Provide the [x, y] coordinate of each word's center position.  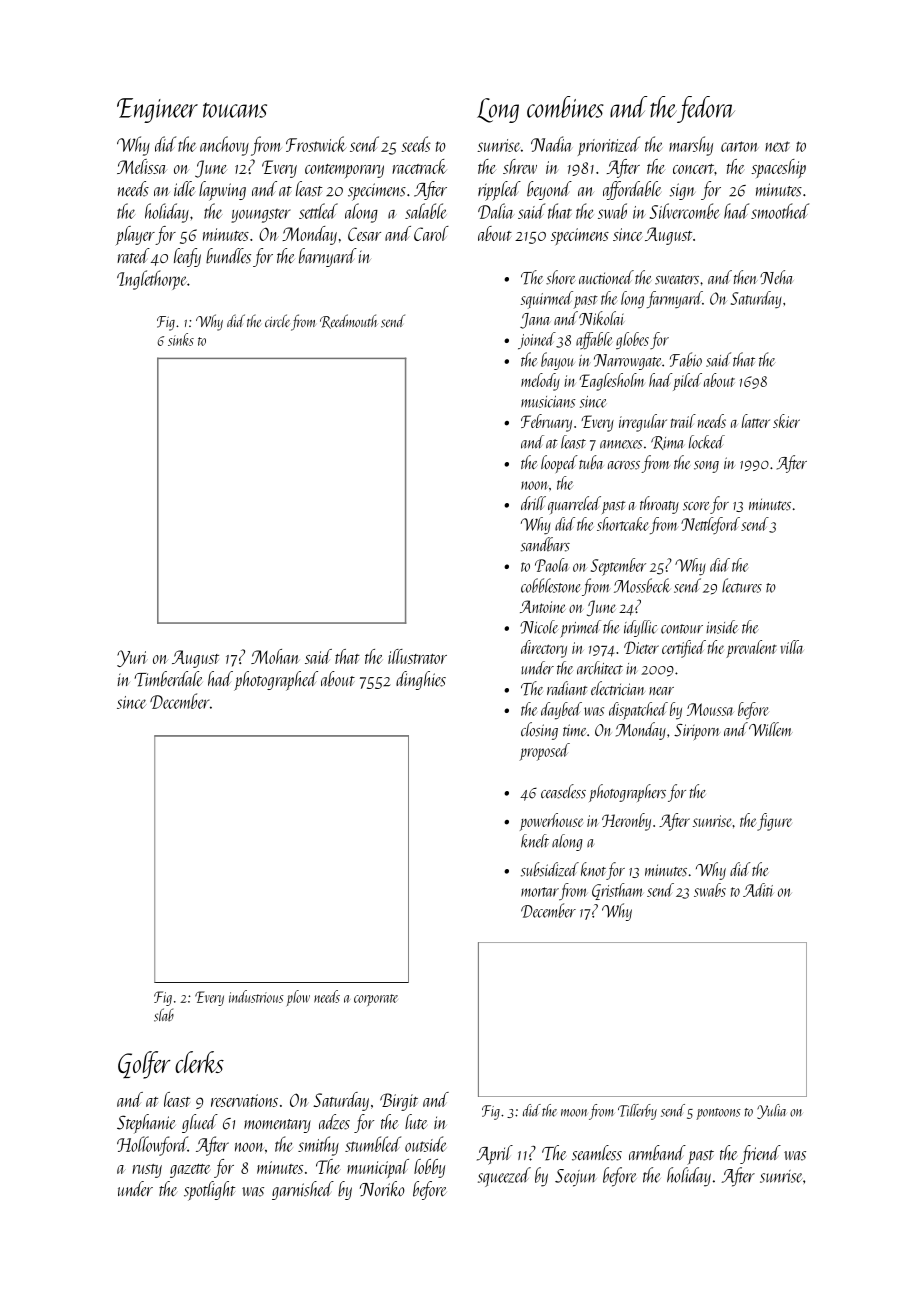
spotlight [209, 1191]
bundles [228, 256]
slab [164, 1015]
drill [533, 503]
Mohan [275, 656]
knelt [535, 841]
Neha [777, 277]
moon [574, 1113]
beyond [549, 190]
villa [791, 647]
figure [774, 822]
